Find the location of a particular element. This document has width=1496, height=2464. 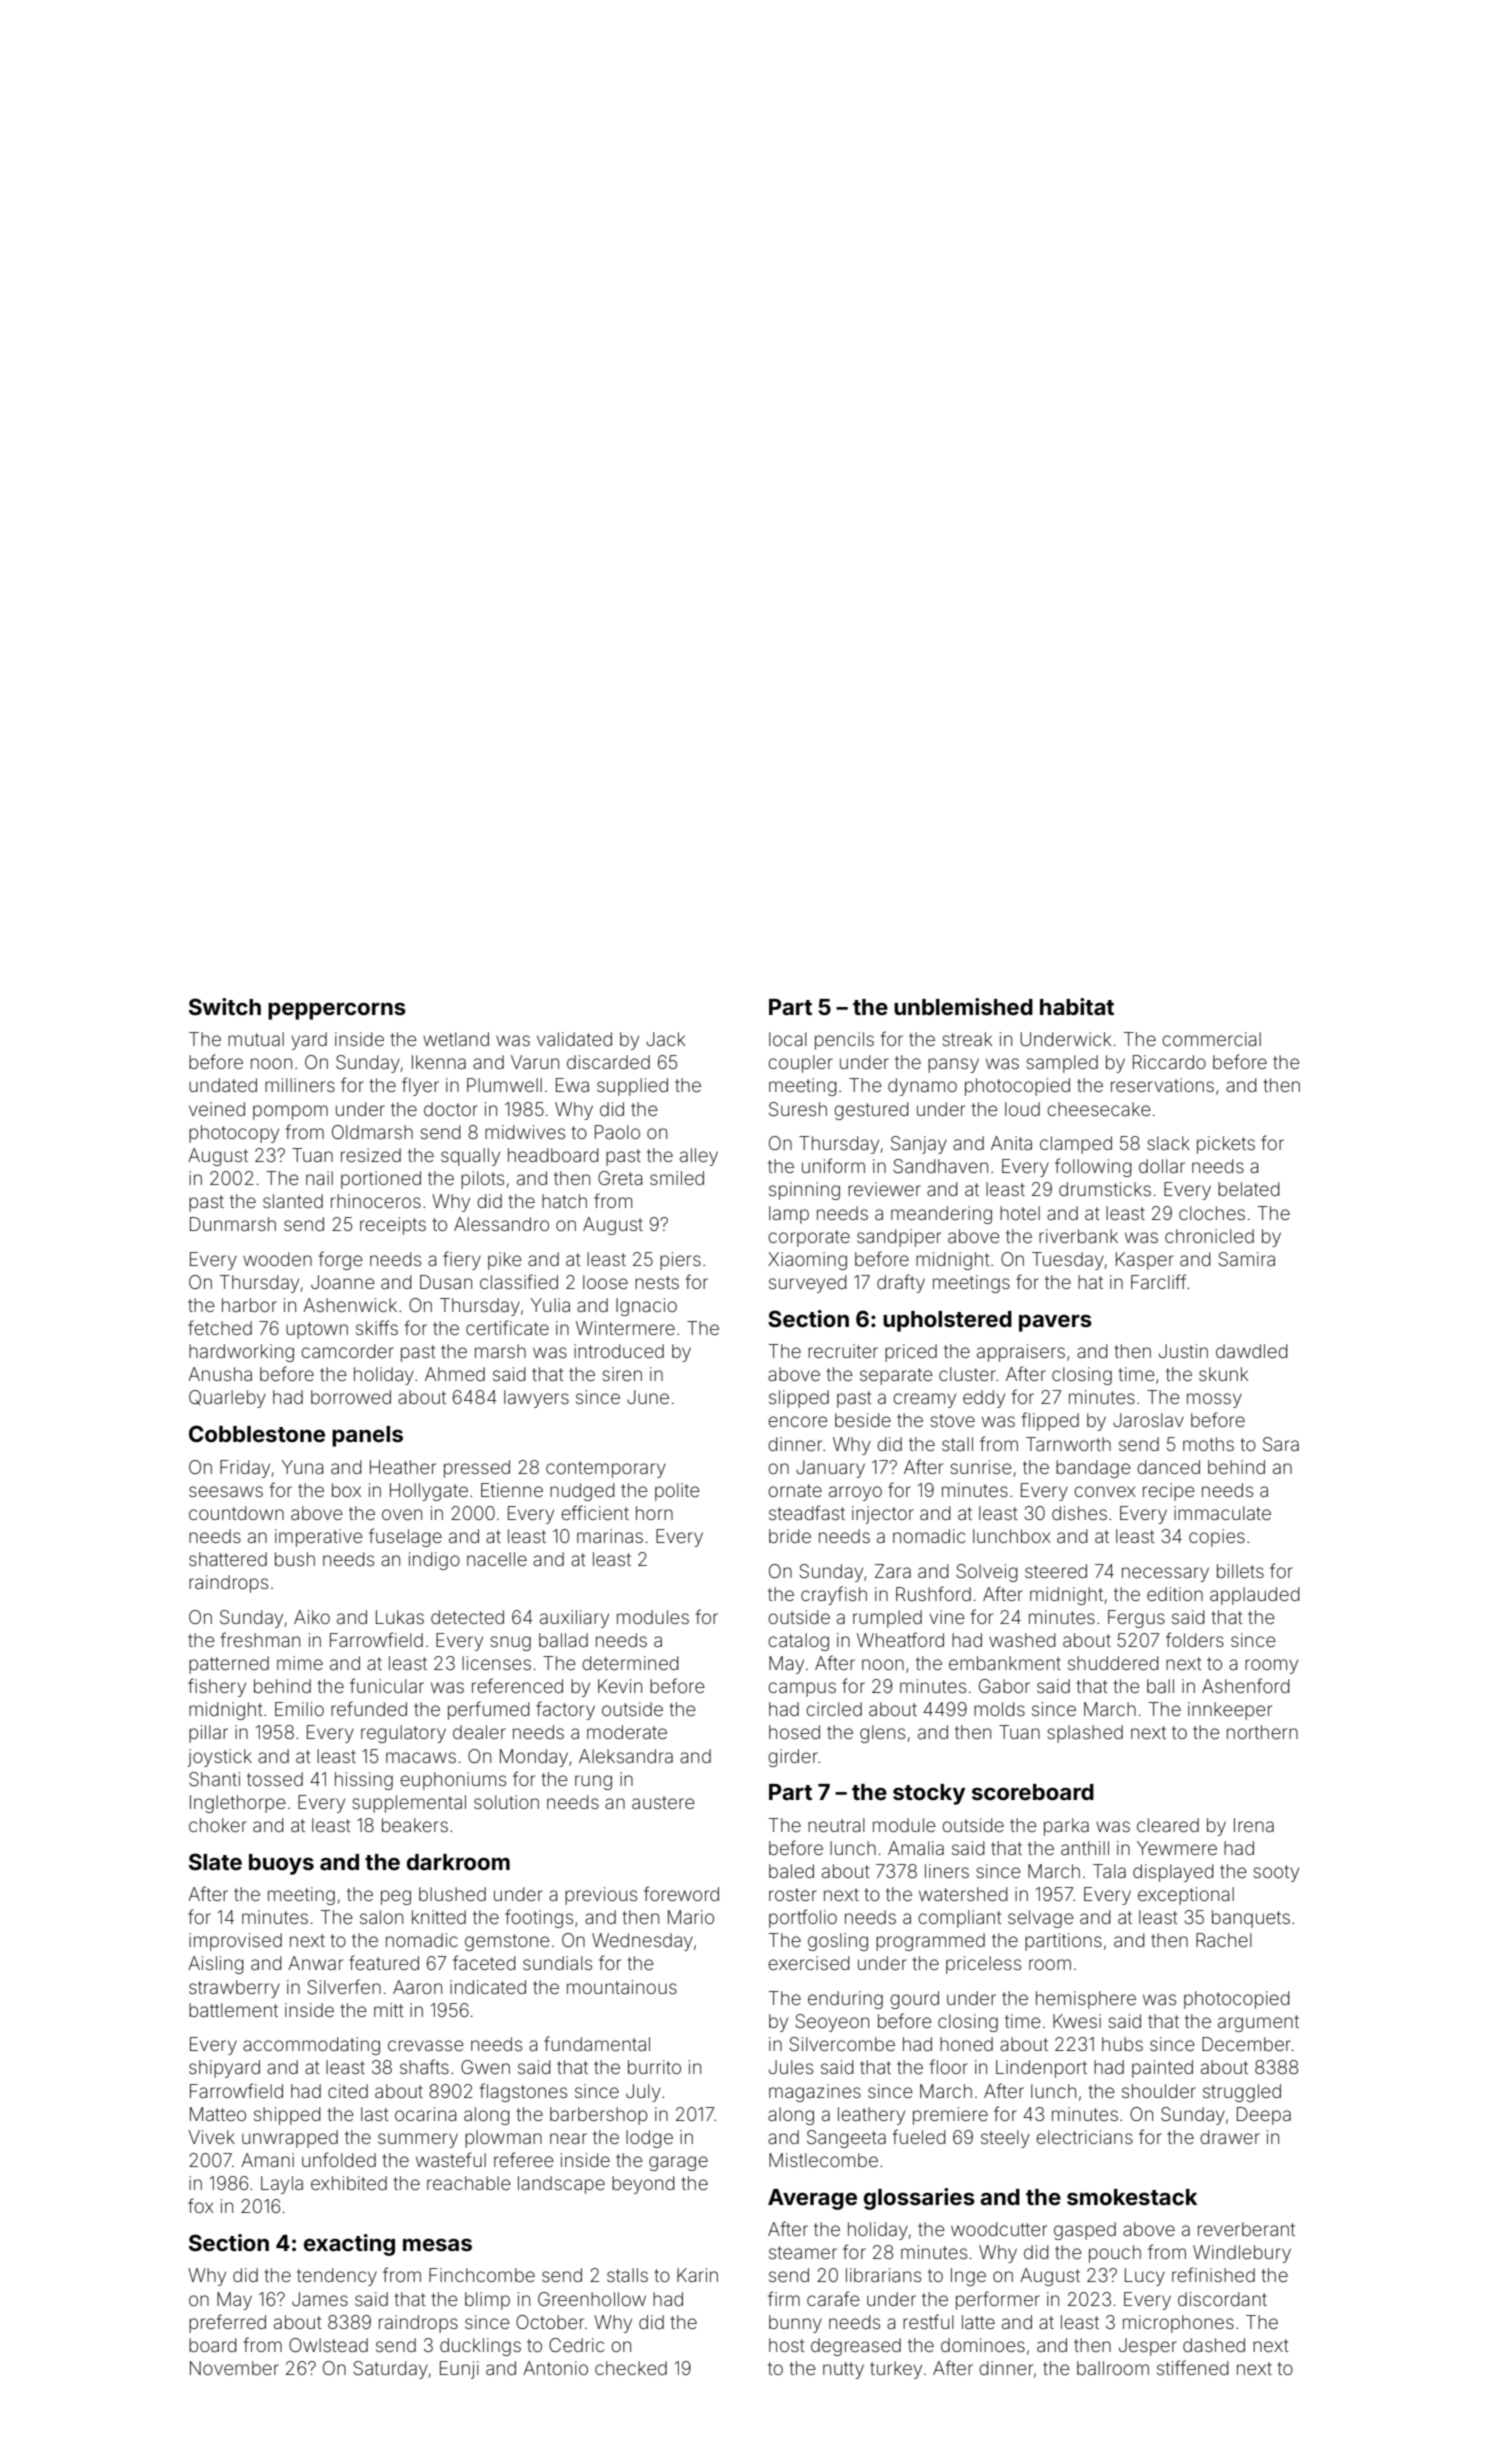

efficient is located at coordinates (595, 1512).
